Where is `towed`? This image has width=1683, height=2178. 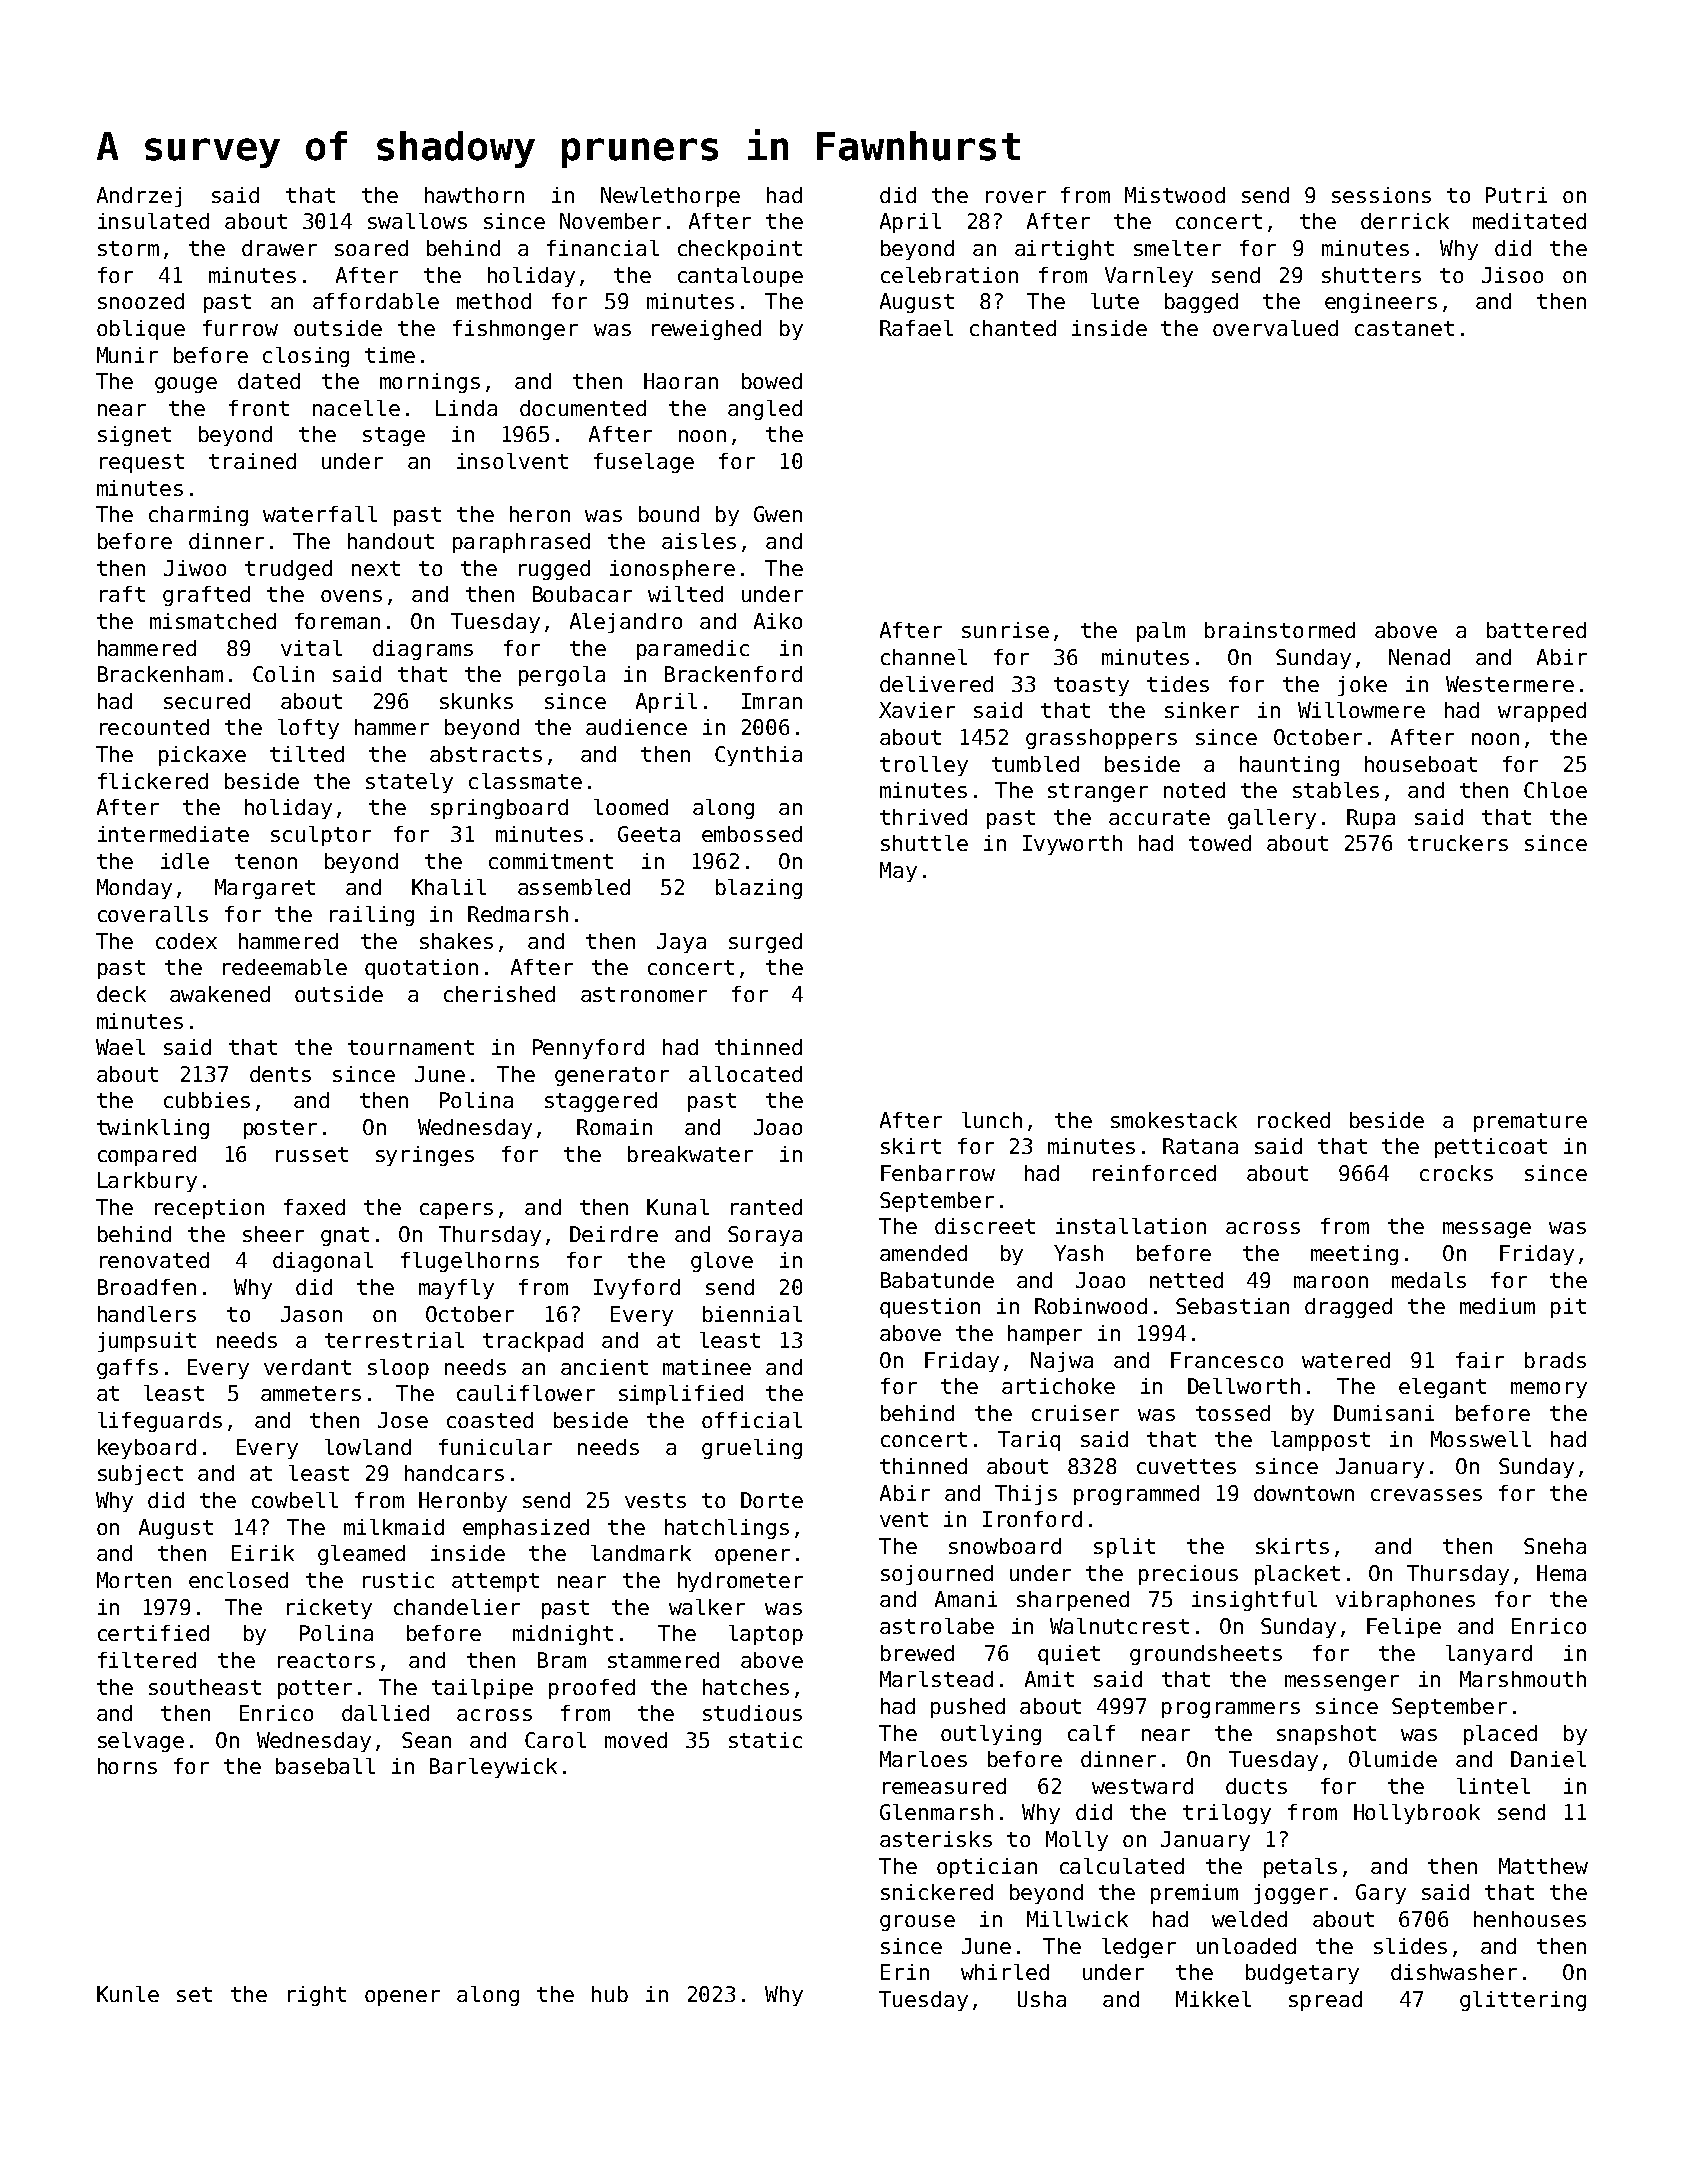 towed is located at coordinates (1220, 843).
